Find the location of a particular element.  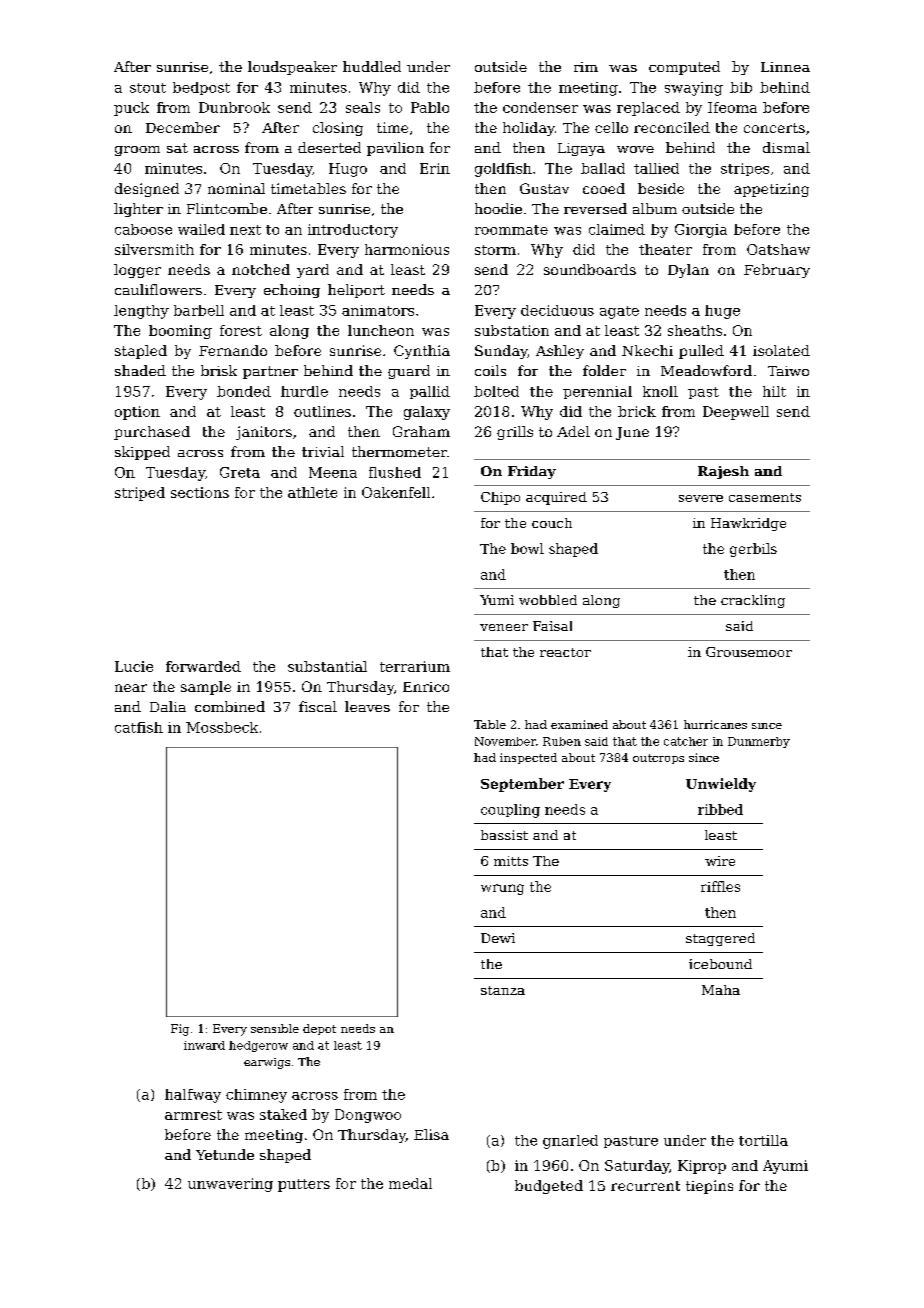

chimney is located at coordinates (256, 1096).
